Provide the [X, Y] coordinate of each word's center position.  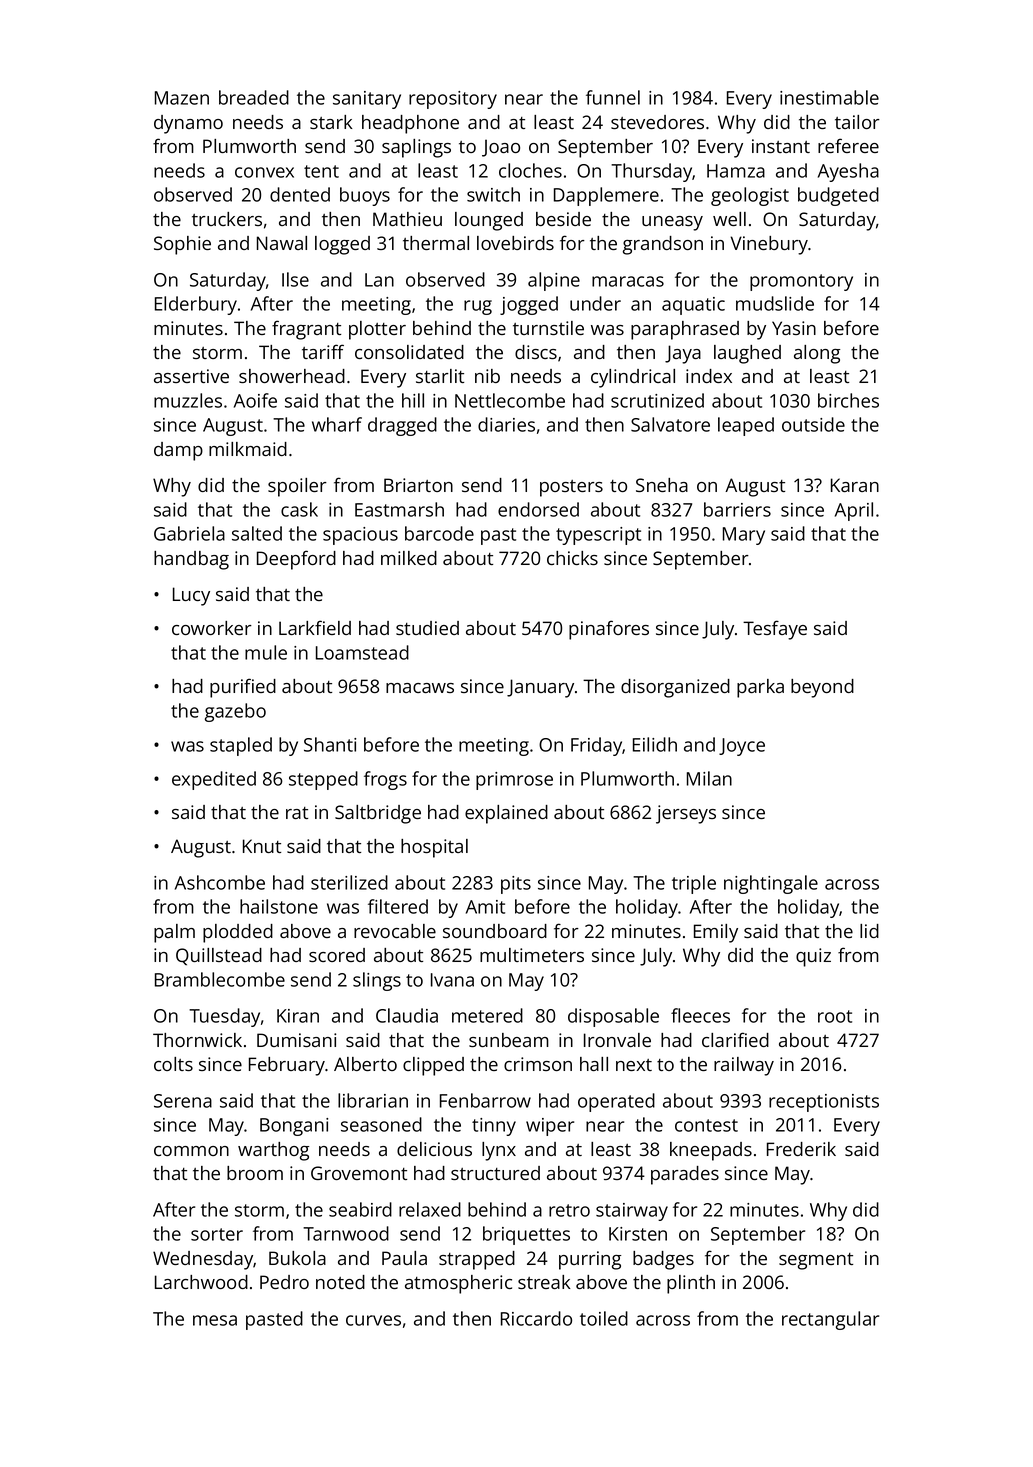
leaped [746, 426]
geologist [750, 196]
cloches [530, 170]
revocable [395, 931]
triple [694, 884]
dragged [402, 426]
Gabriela [189, 533]
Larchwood [201, 1282]
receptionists [824, 1103]
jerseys [686, 814]
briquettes [526, 1235]
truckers [227, 219]
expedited [214, 780]
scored [337, 955]
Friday [597, 746]
